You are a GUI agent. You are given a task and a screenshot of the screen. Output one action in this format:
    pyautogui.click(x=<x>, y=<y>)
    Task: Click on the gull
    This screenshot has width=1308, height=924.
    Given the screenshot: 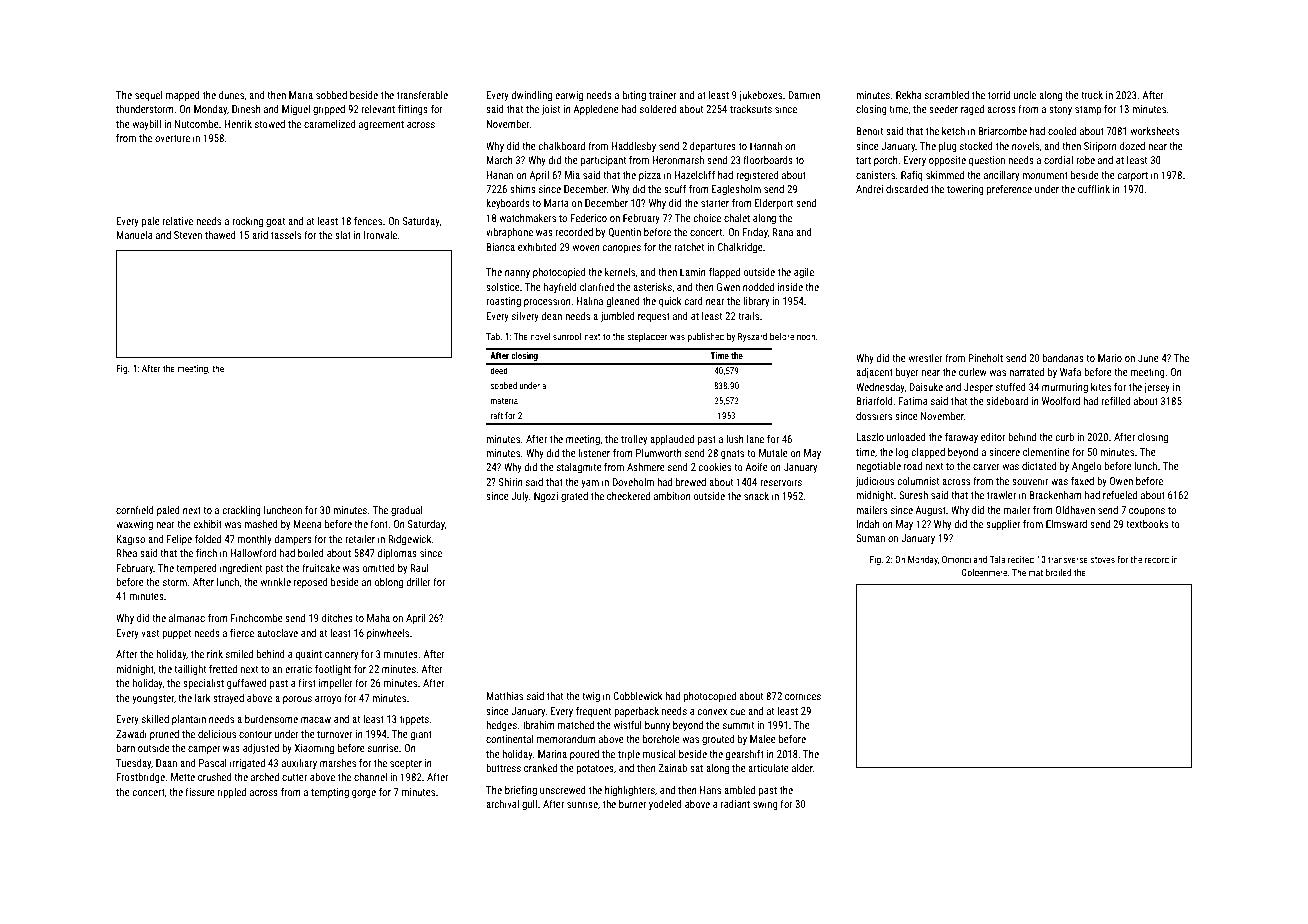 What is the action you would take?
    pyautogui.click(x=529, y=805)
